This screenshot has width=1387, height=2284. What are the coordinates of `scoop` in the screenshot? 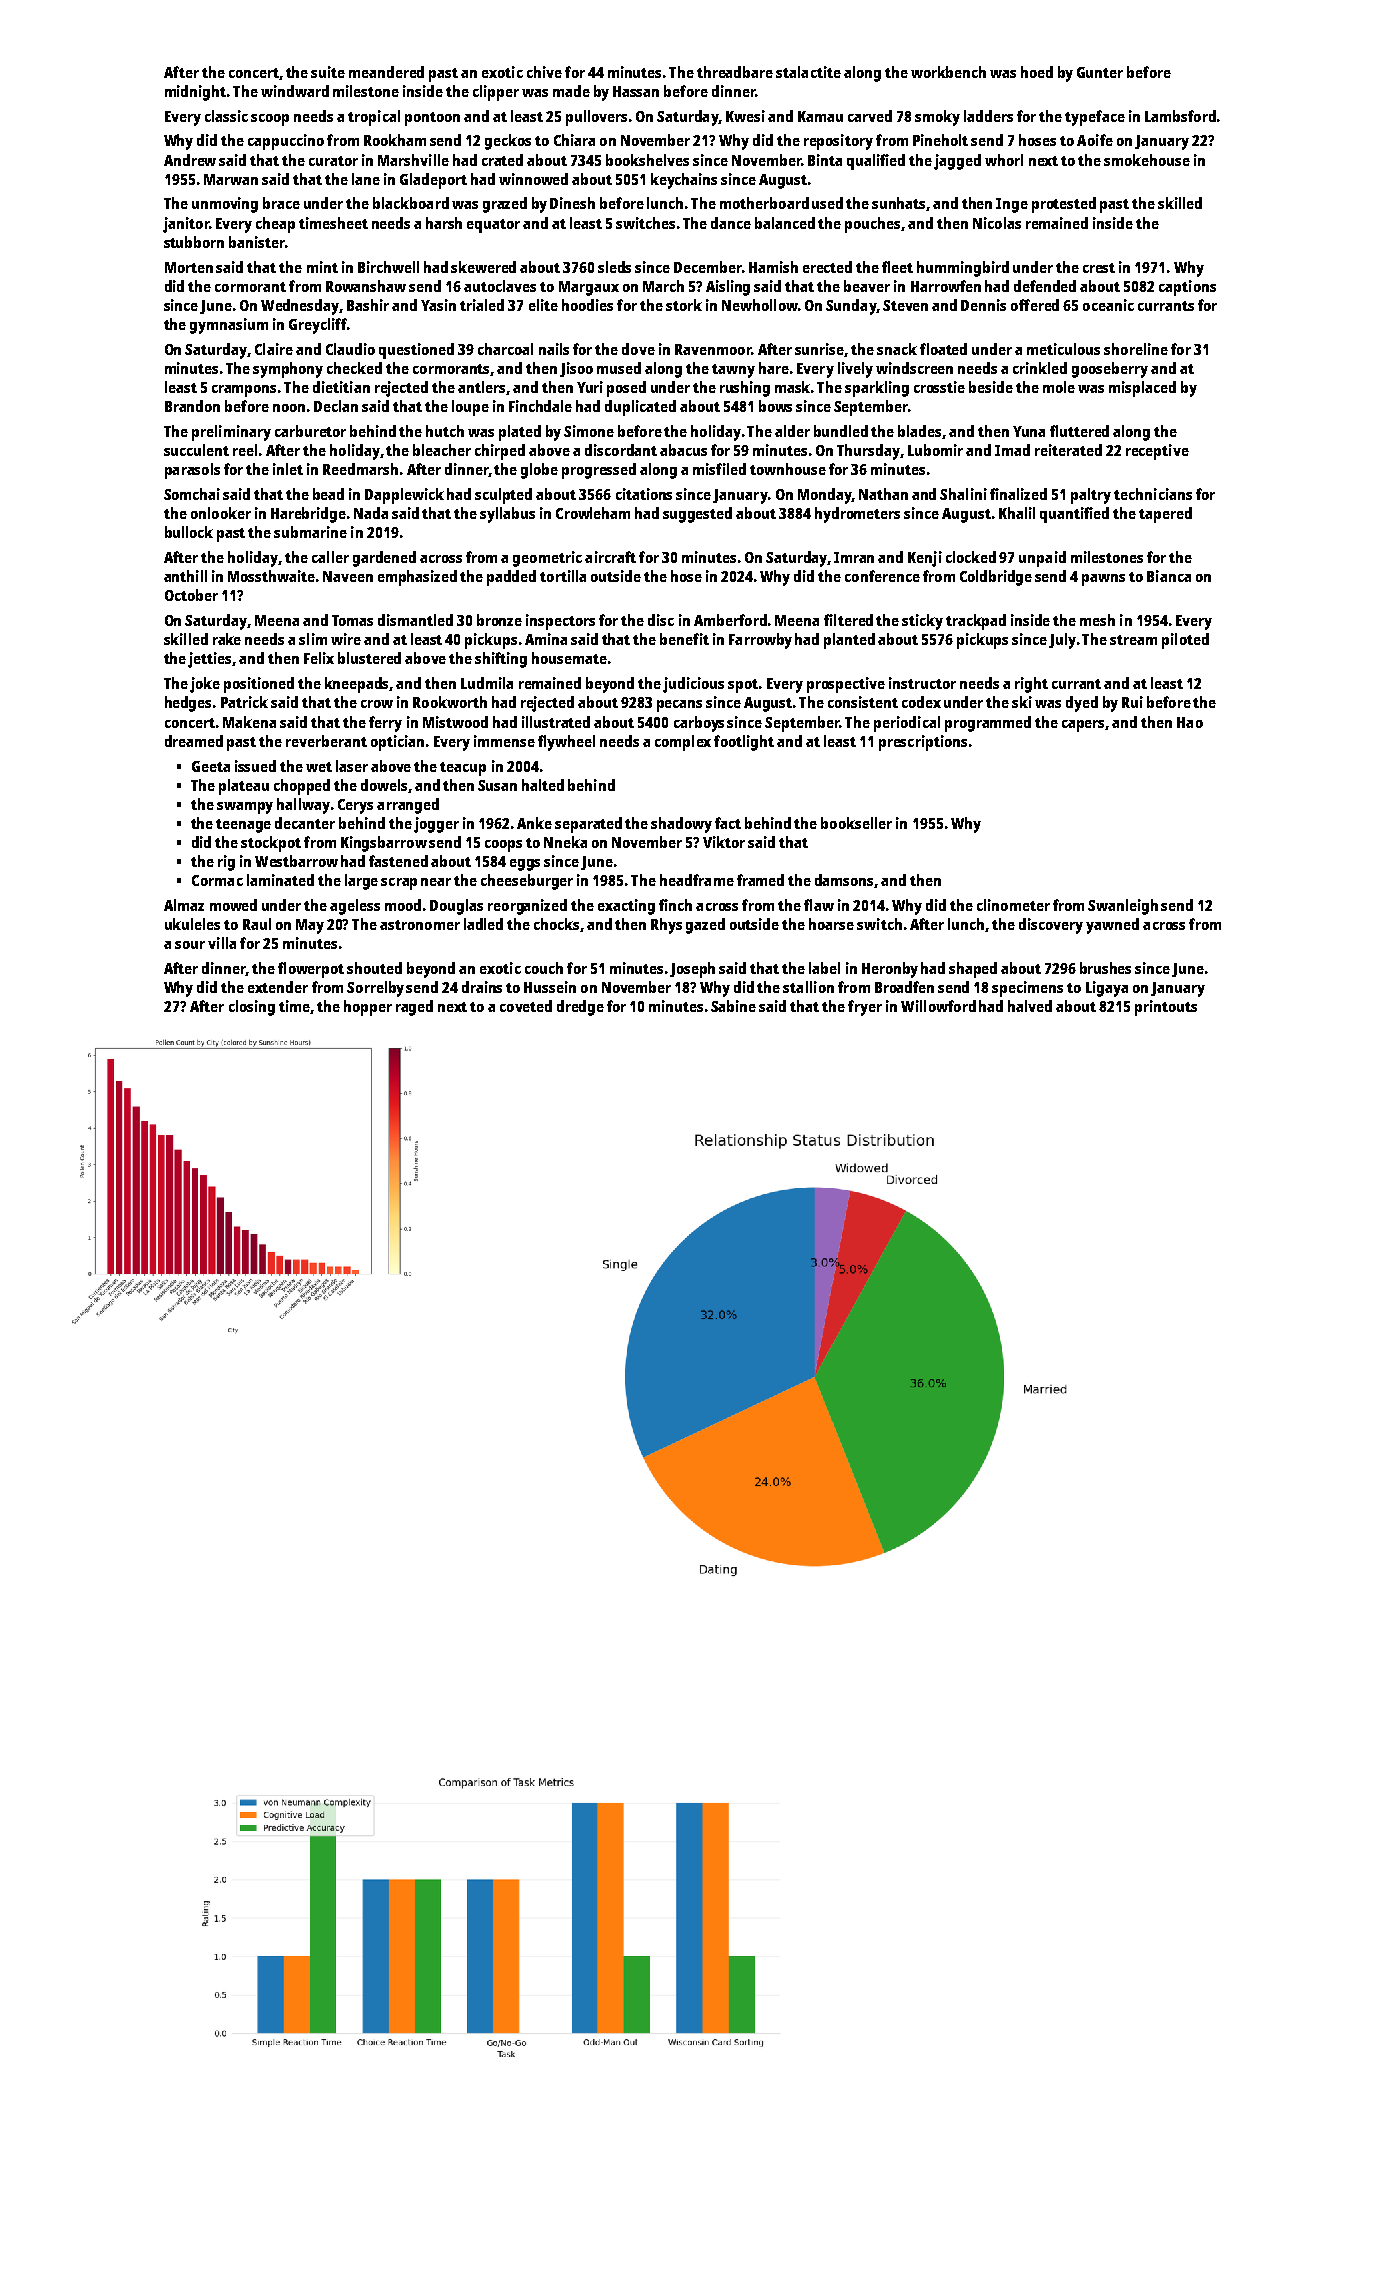 It's located at (270, 120).
